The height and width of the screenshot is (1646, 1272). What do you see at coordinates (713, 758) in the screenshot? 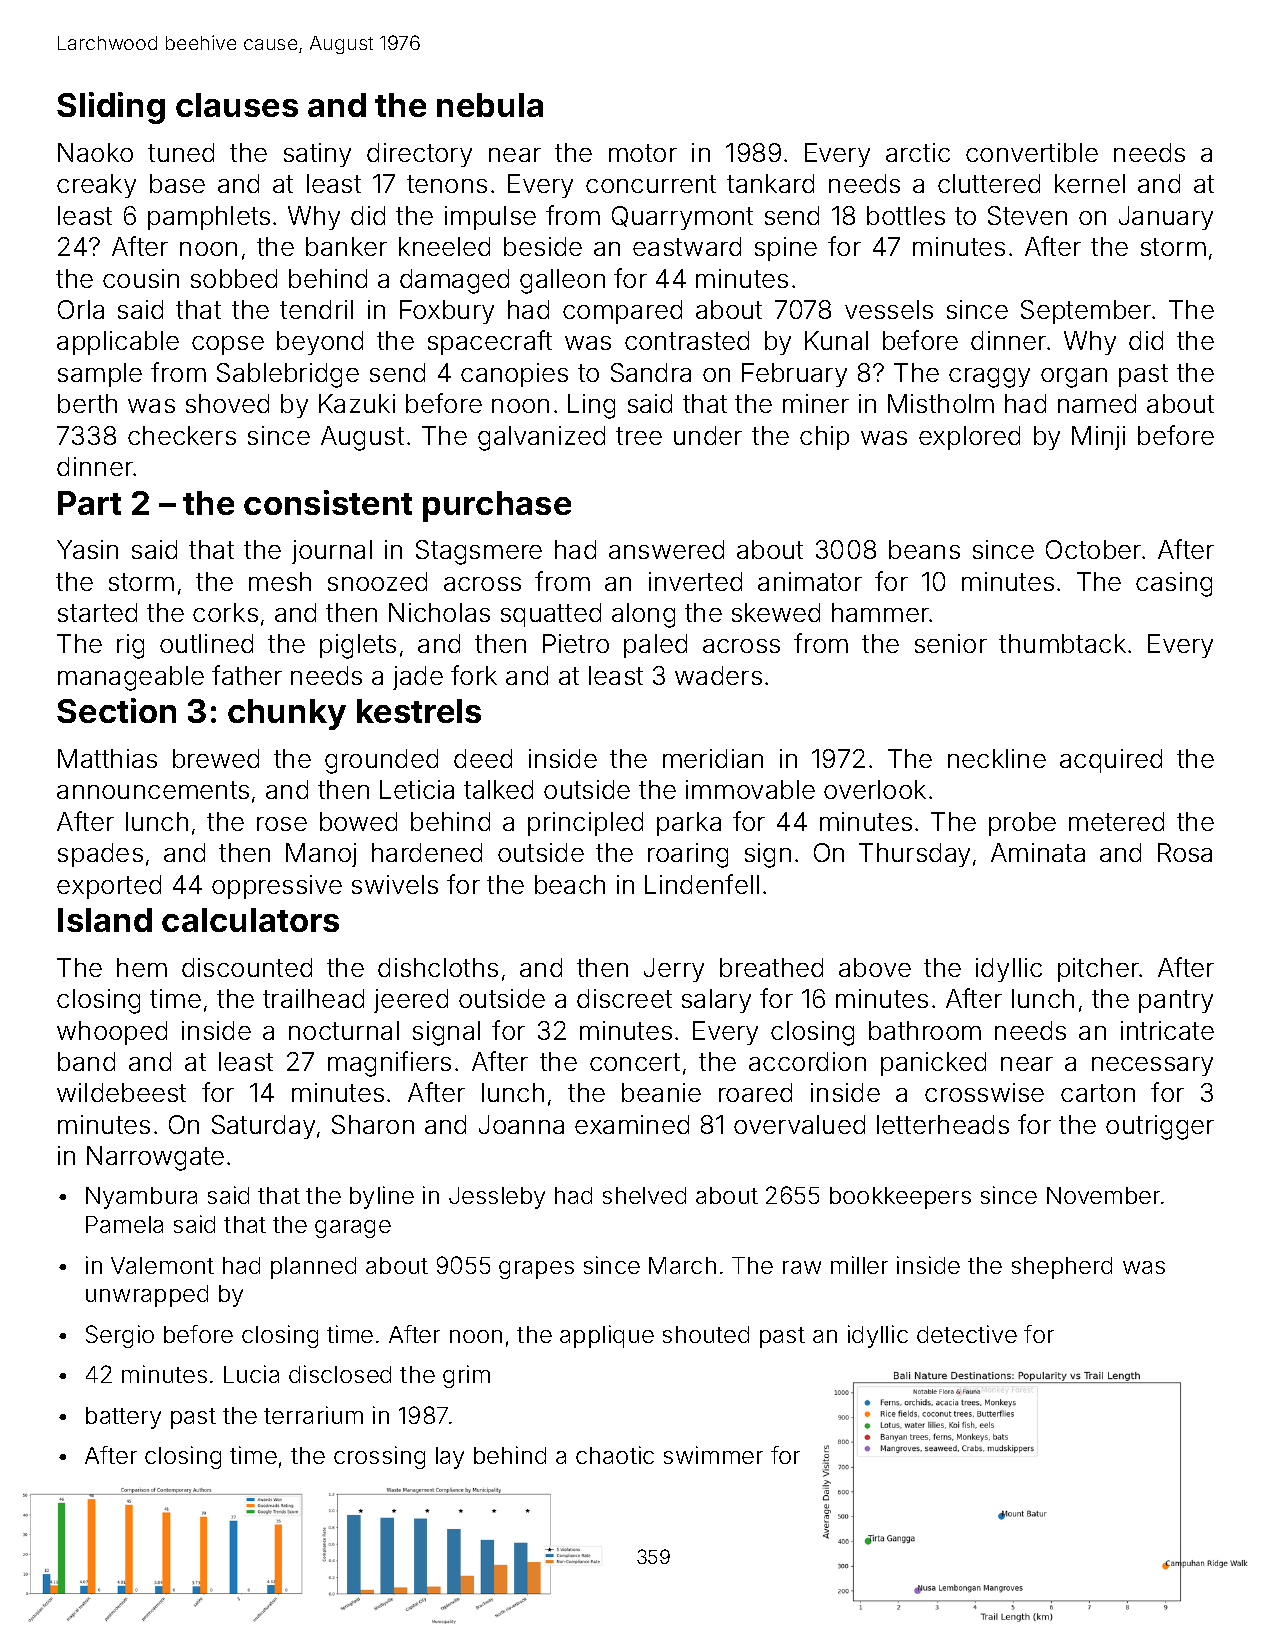
I see `meridian` at bounding box center [713, 758].
